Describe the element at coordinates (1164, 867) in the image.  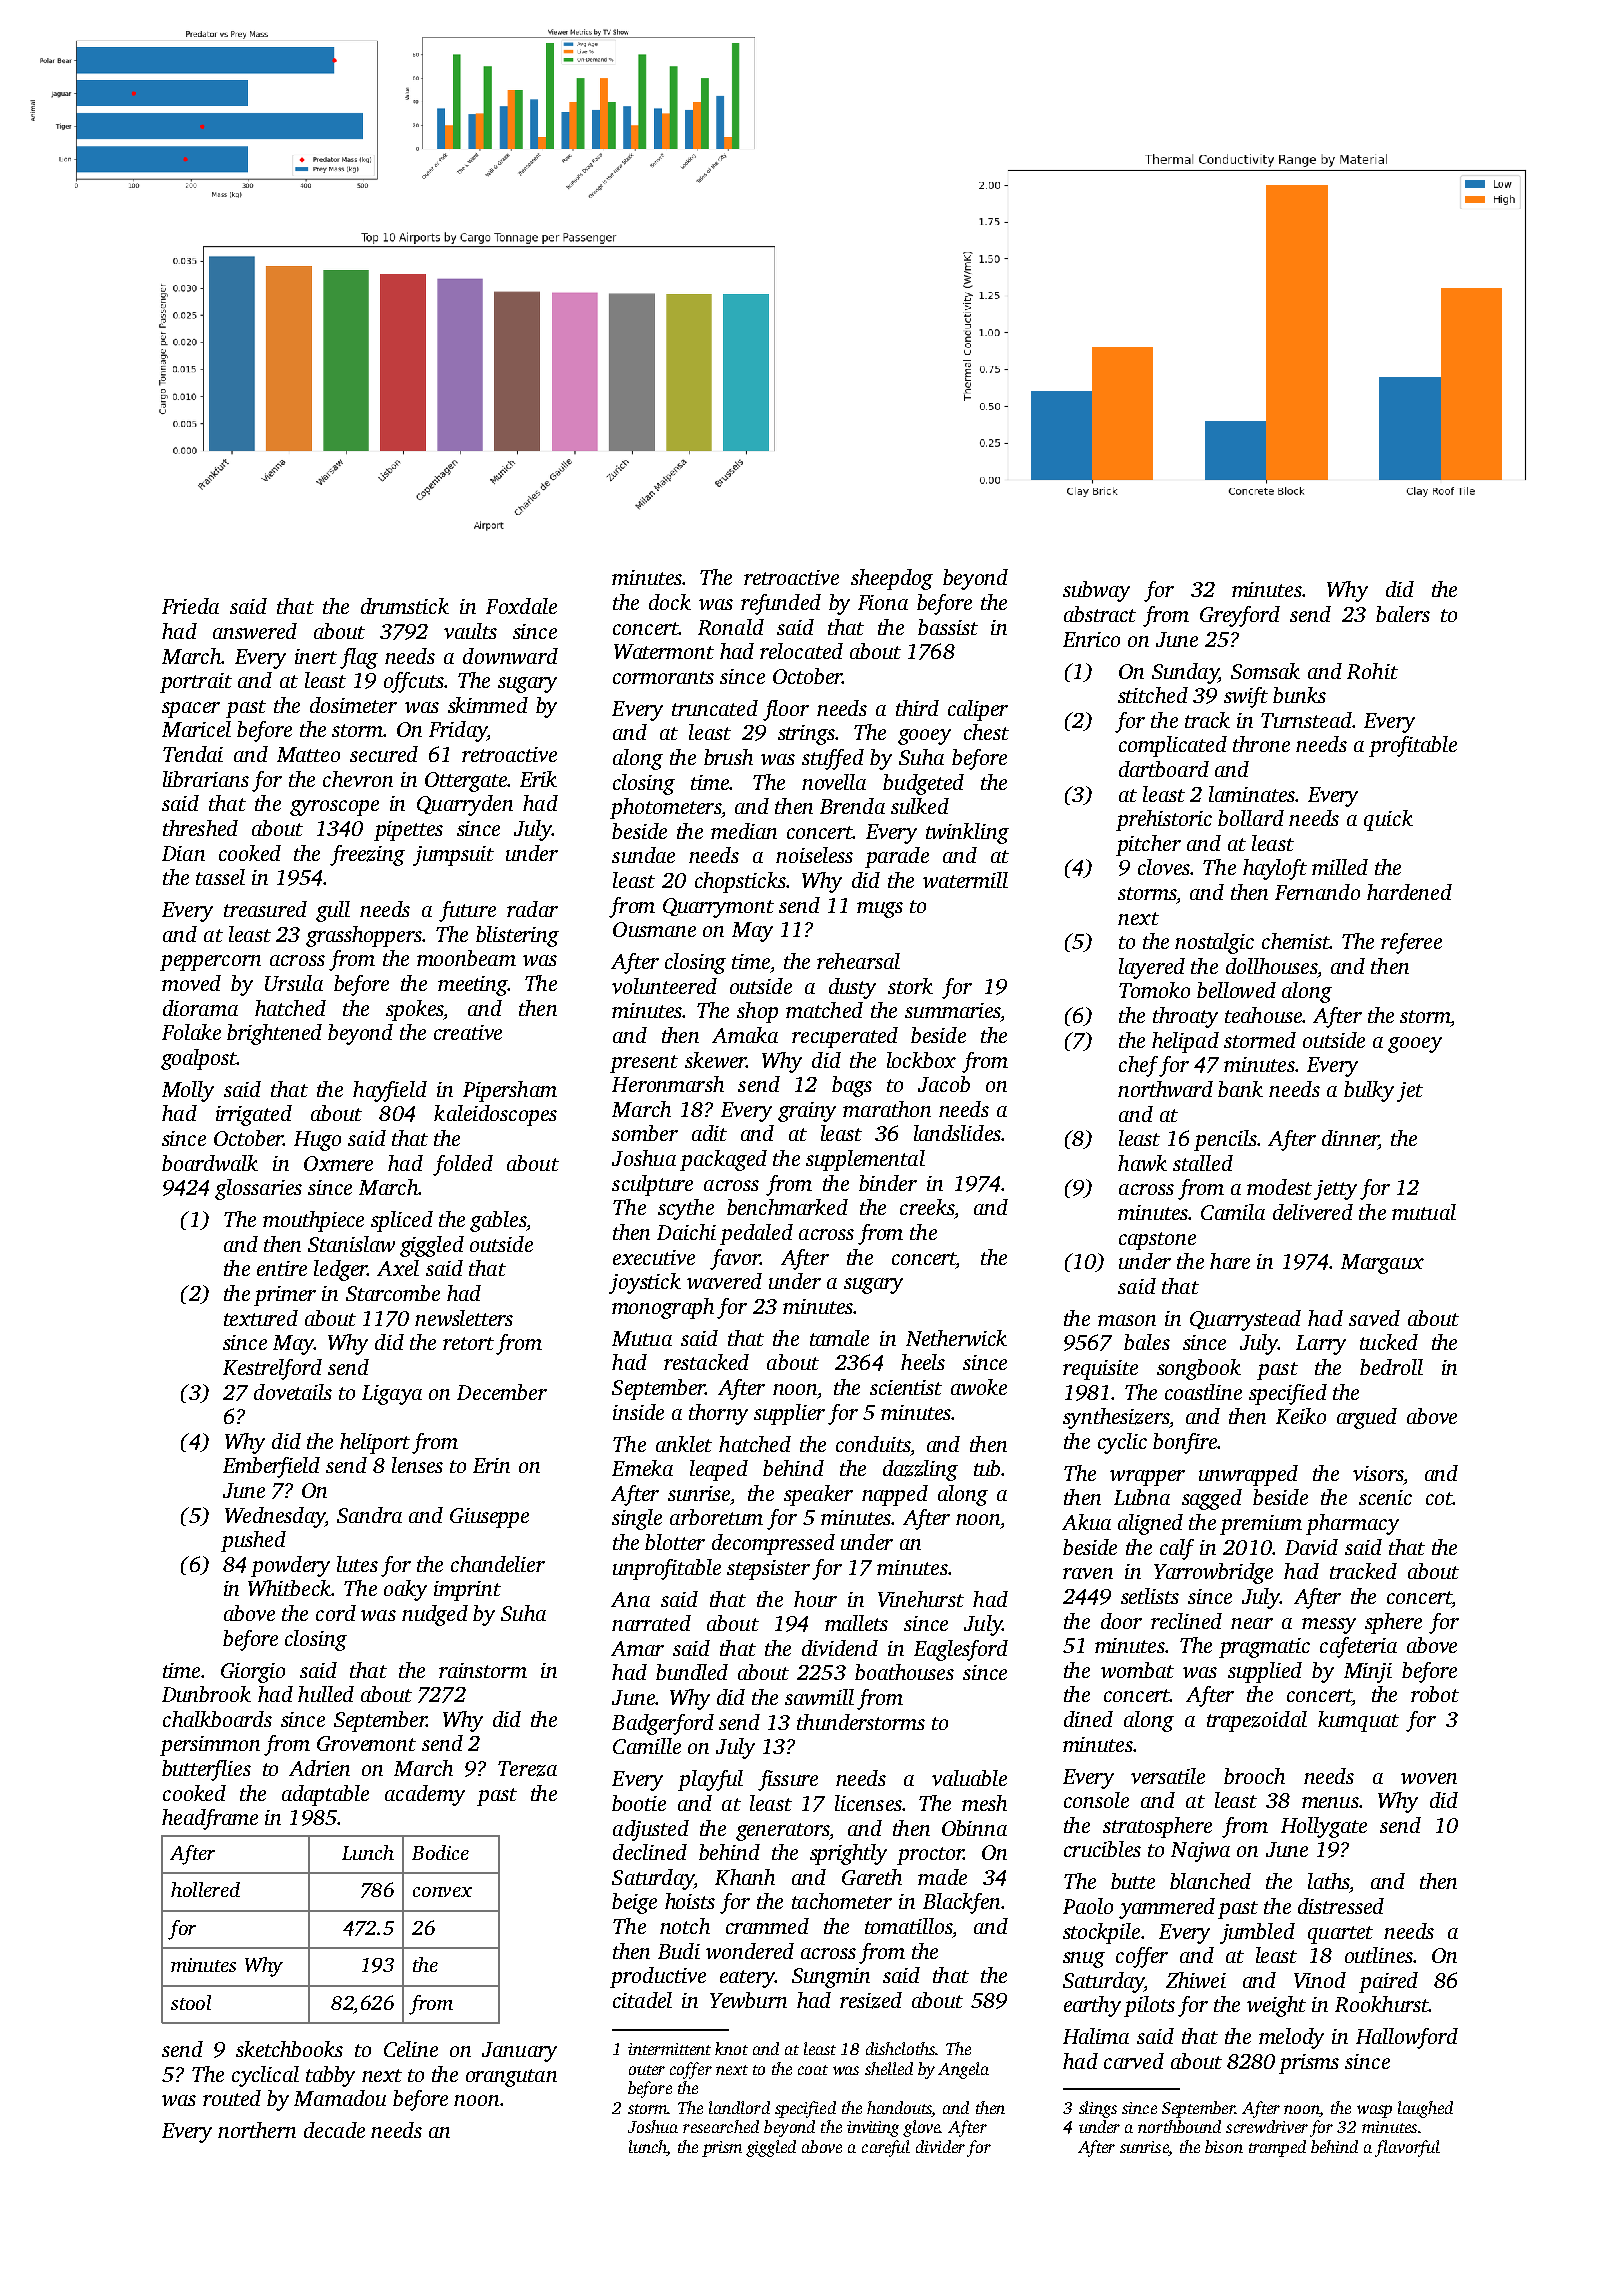
I see `cloves` at that location.
